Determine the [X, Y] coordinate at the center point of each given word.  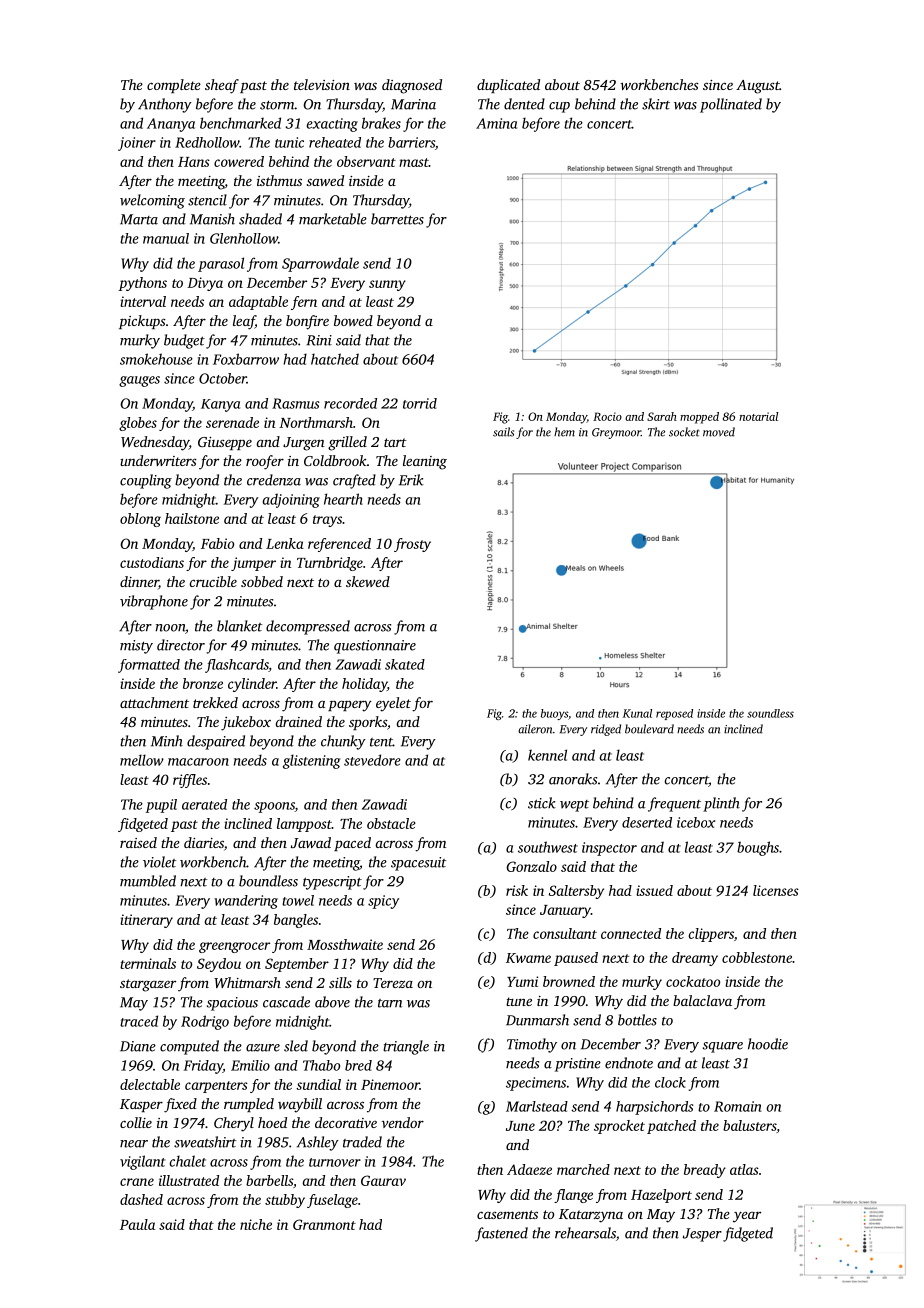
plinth [721, 804]
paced [352, 844]
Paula [137, 1224]
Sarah [662, 416]
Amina [496, 123]
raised [138, 842]
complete [174, 86]
